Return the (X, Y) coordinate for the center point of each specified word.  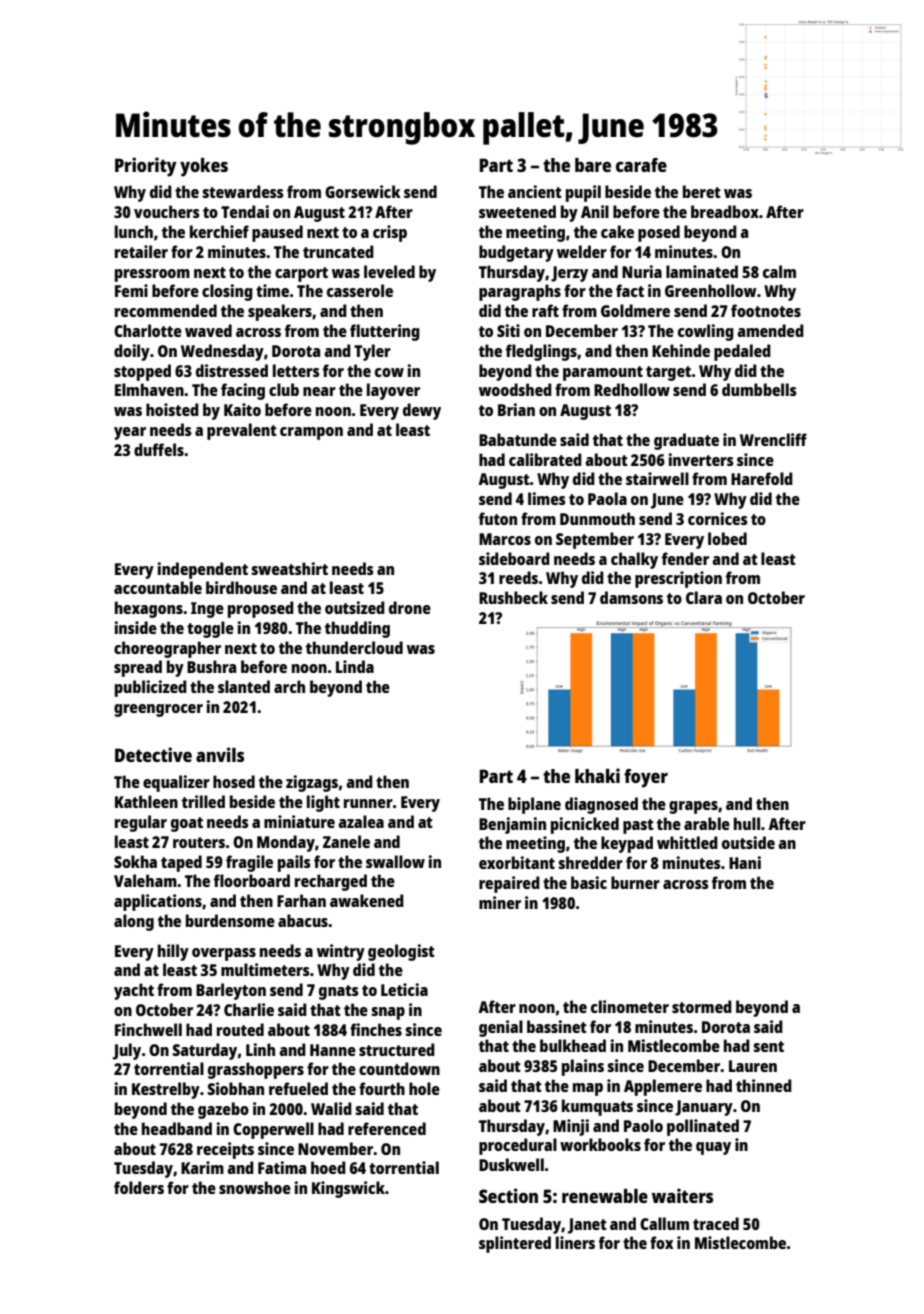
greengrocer (158, 710)
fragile (249, 863)
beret (702, 191)
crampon (311, 433)
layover (393, 391)
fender (685, 558)
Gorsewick (363, 191)
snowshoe (255, 1187)
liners (575, 1242)
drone (410, 607)
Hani (745, 862)
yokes (204, 167)
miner (500, 902)
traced (716, 1223)
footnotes (766, 310)
